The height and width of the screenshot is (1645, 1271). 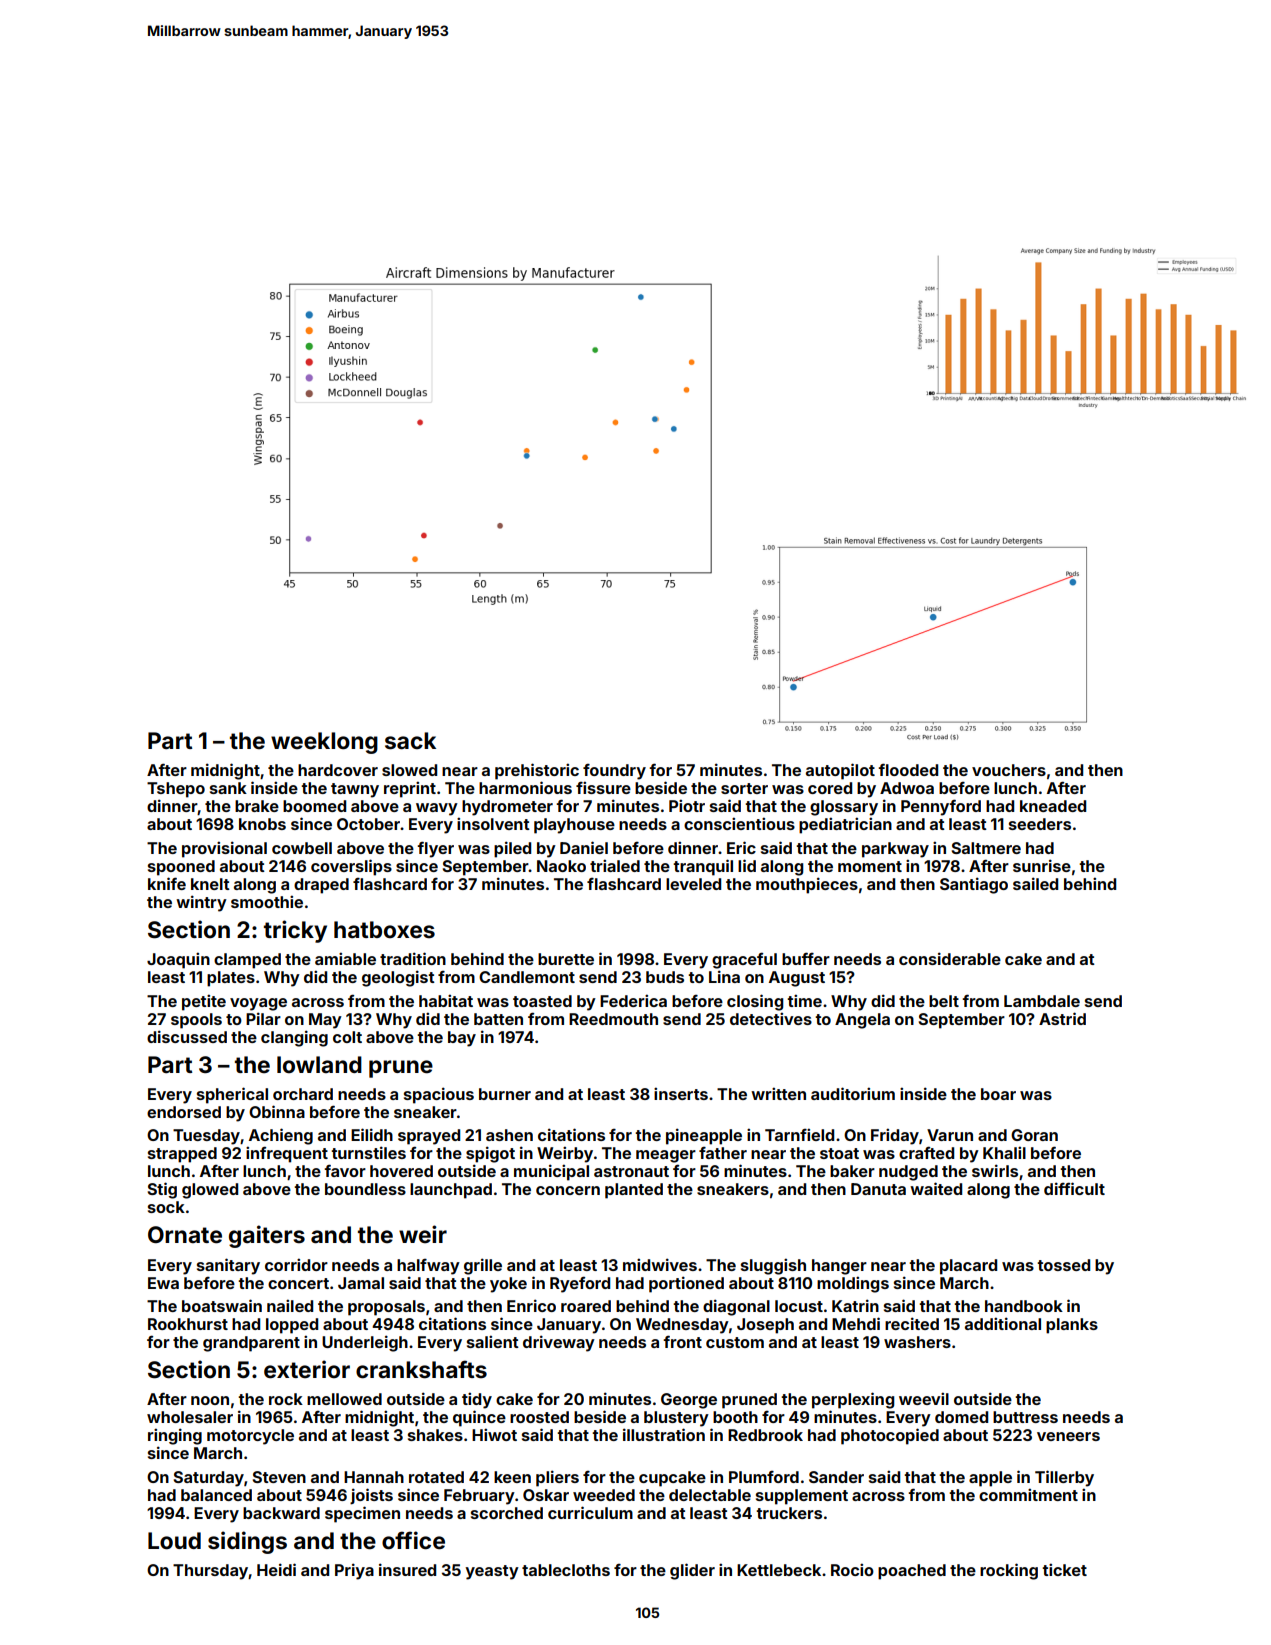 What do you see at coordinates (435, 1435) in the screenshot?
I see `shakes` at bounding box center [435, 1435].
